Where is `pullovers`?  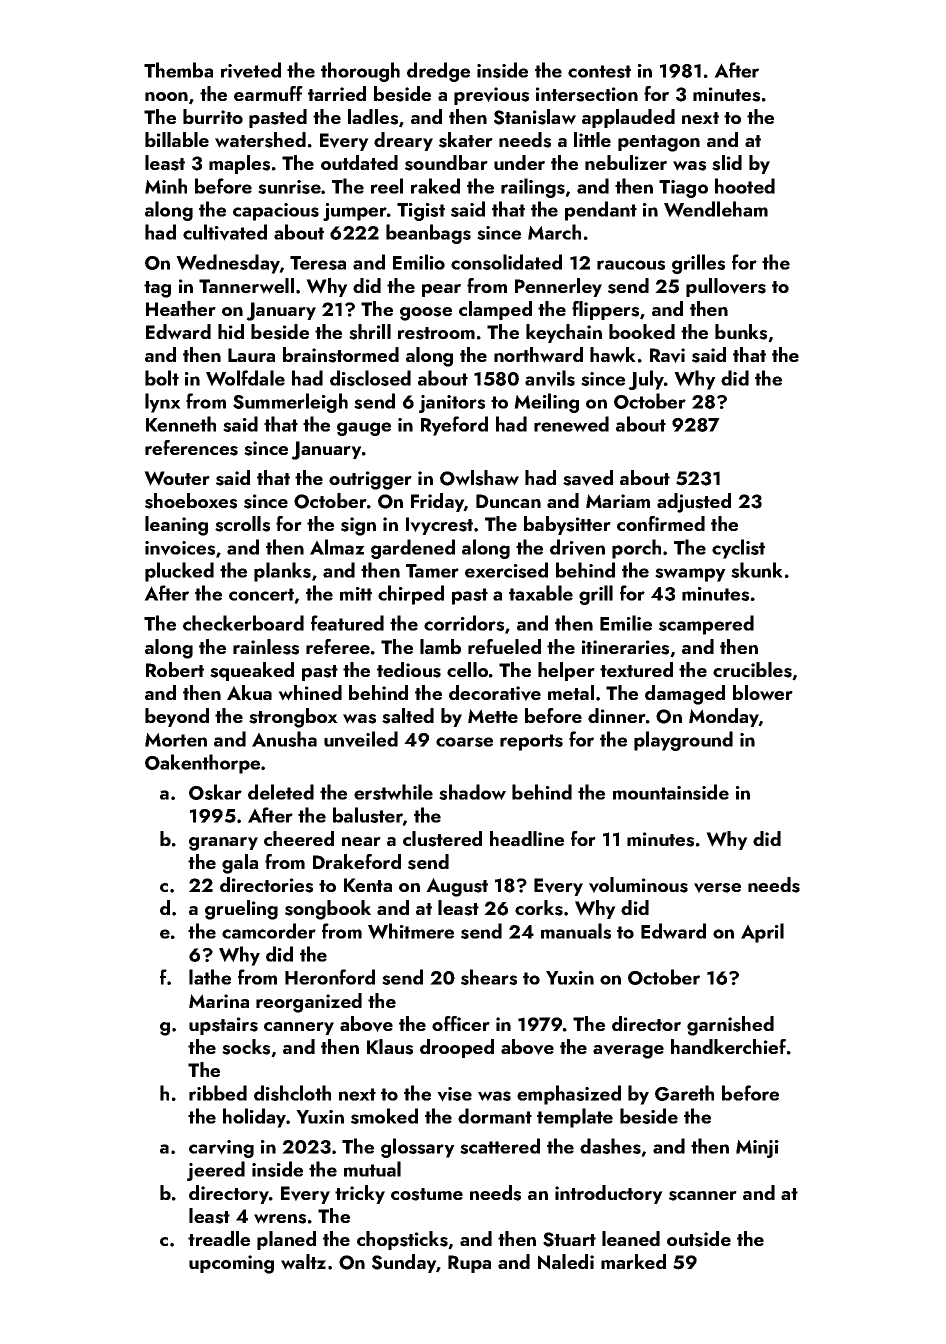 pullovers is located at coordinates (726, 287).
